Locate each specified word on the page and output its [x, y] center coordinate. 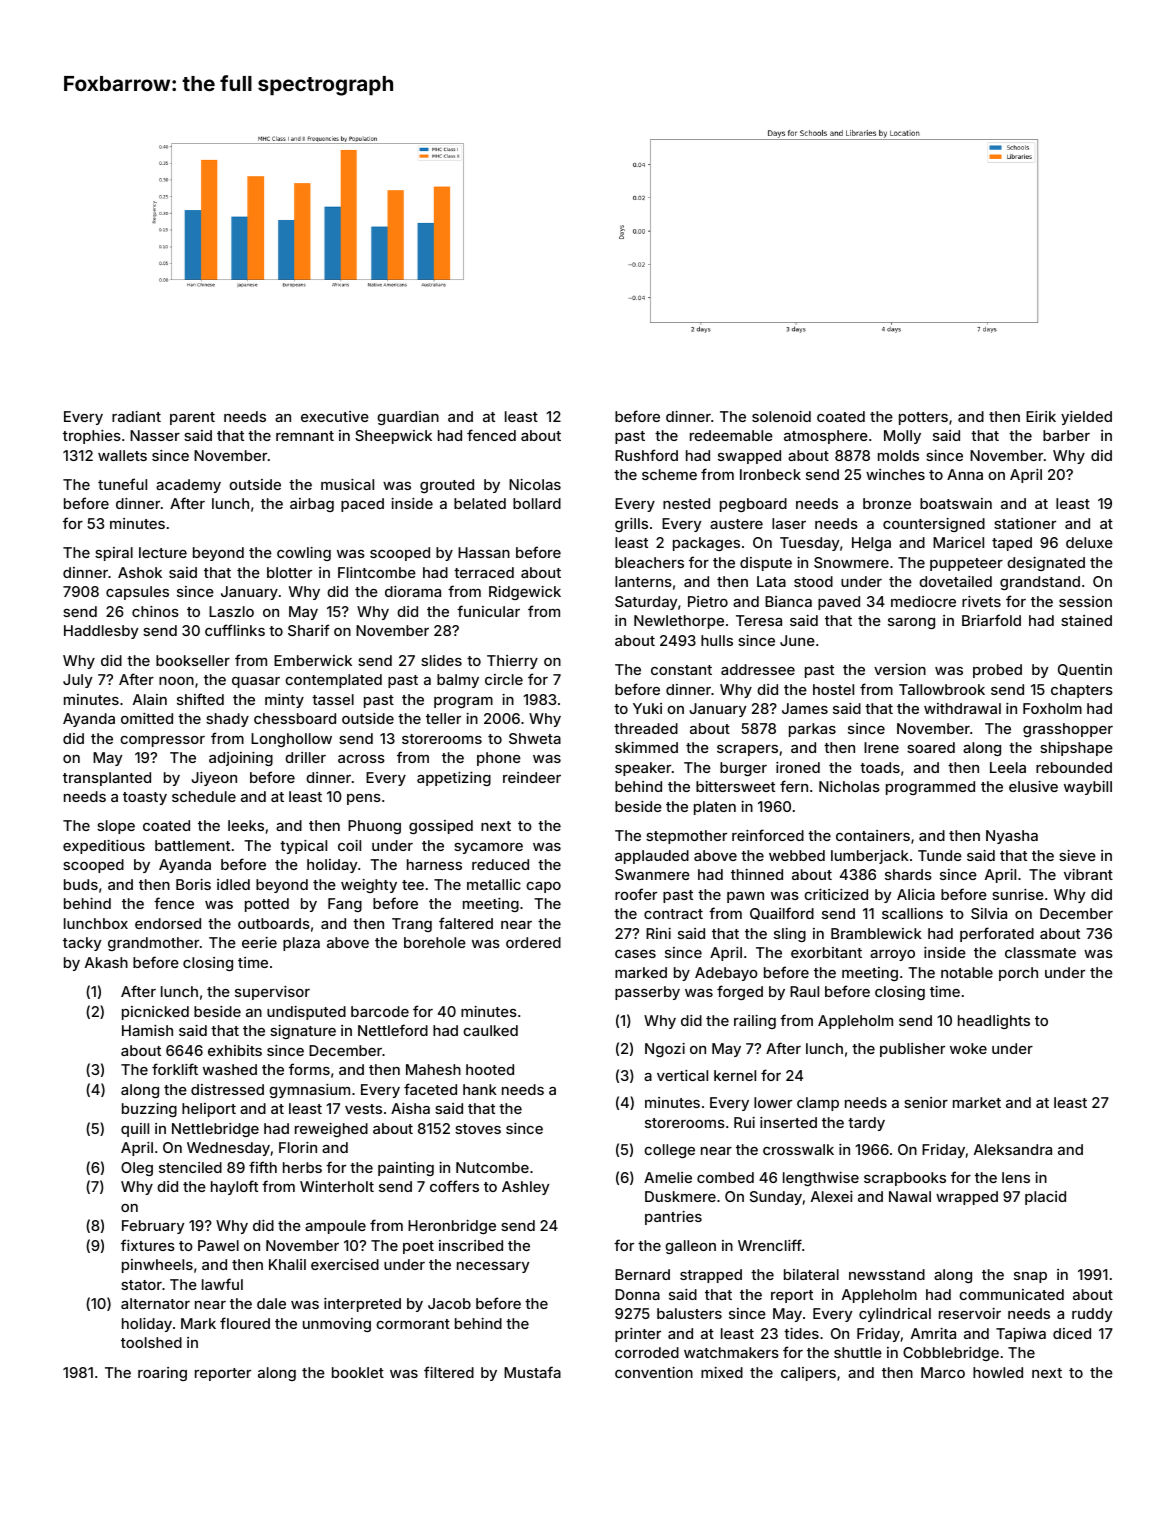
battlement [192, 845]
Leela [1008, 767]
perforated [997, 934]
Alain [150, 699]
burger [743, 769]
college [669, 1151]
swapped [749, 457]
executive [335, 416]
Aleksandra [1013, 1149]
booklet [358, 1372]
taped [1012, 544]
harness [434, 864]
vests [363, 1109]
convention [654, 1372]
